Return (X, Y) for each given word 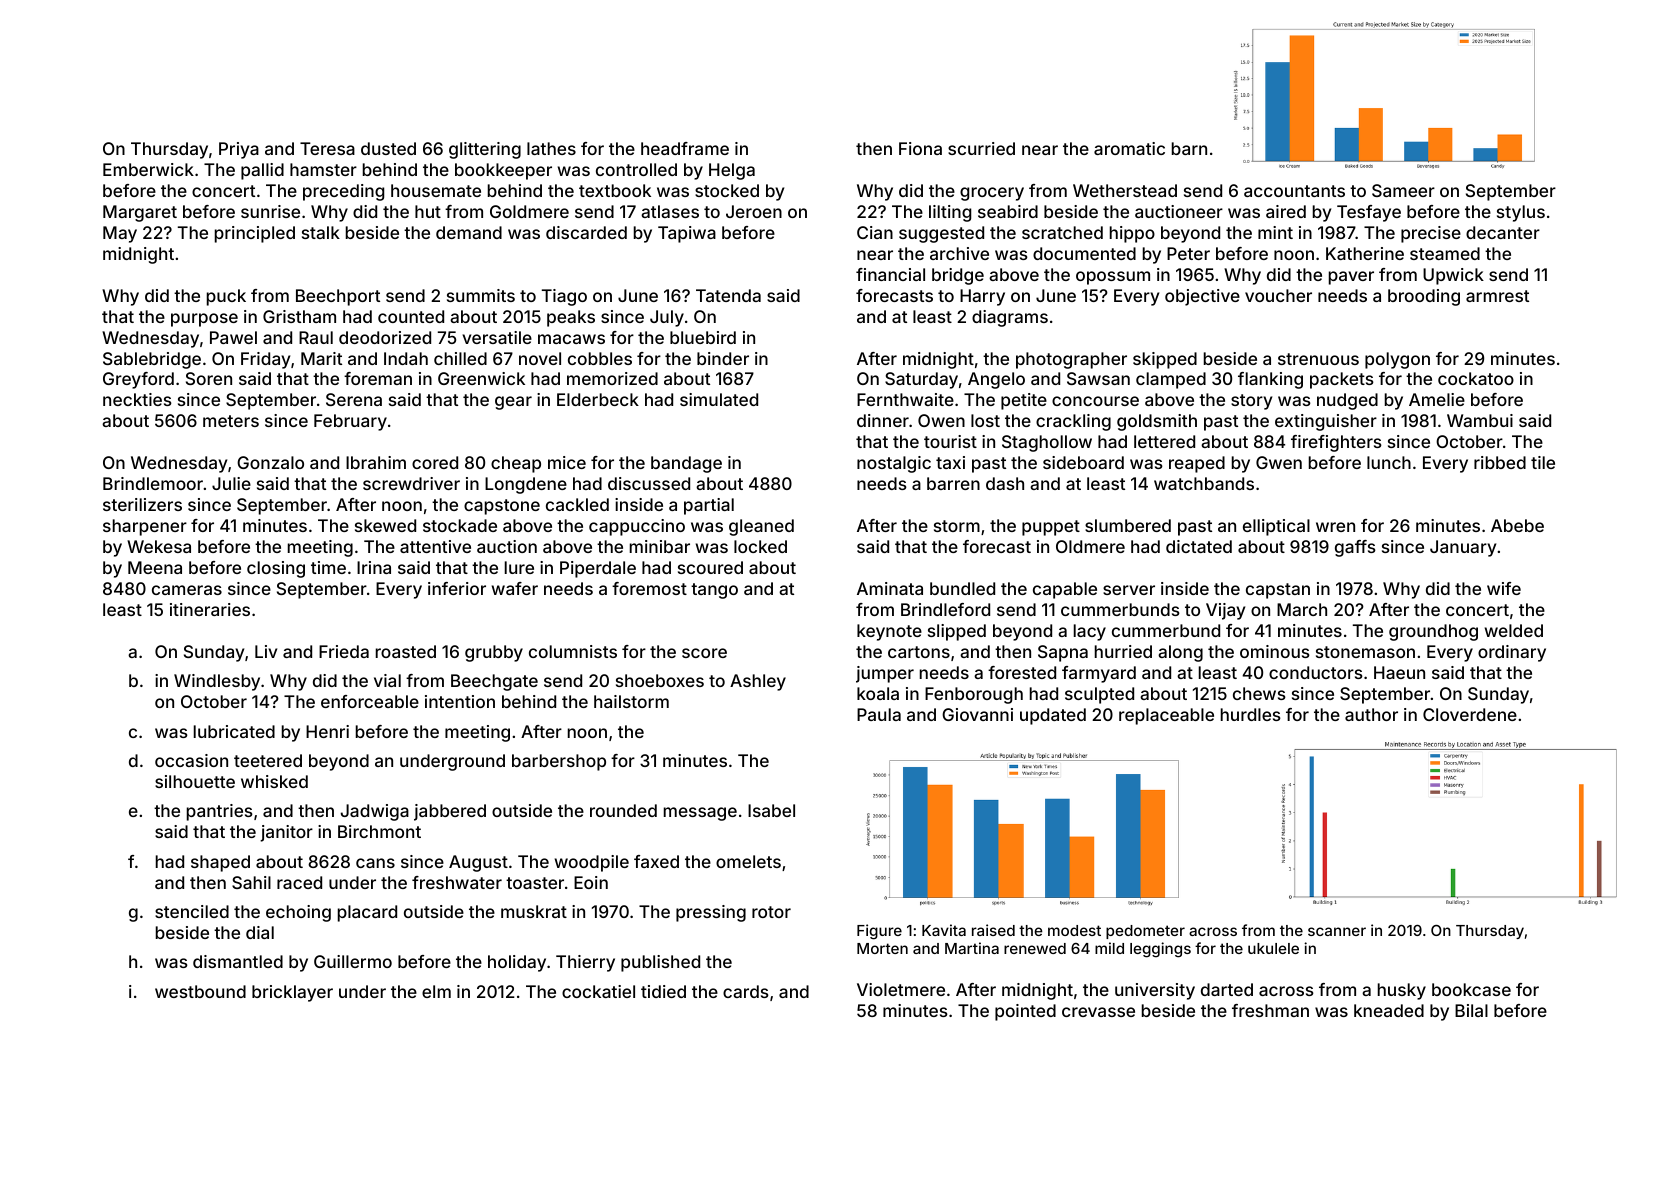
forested (1022, 672)
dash (1005, 483)
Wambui (1480, 420)
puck (226, 297)
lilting (950, 213)
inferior (457, 588)
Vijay (1225, 611)
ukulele (1273, 948)
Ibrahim (376, 462)
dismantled (238, 961)
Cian (875, 232)
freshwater (457, 882)
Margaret (140, 213)
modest (1074, 930)
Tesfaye (1369, 213)
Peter (1188, 253)
